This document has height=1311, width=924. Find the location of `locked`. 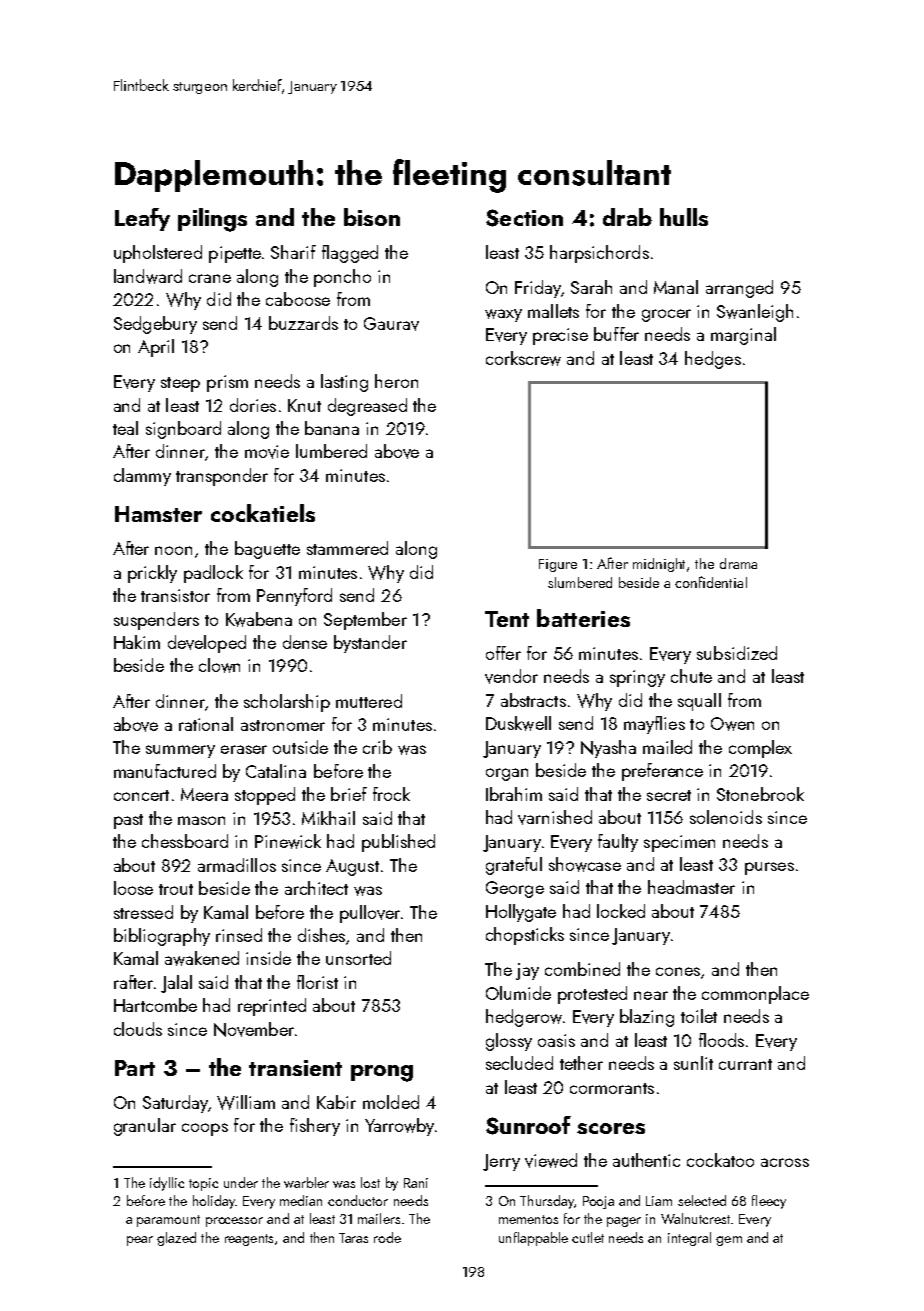

locked is located at coordinates (621, 911).
